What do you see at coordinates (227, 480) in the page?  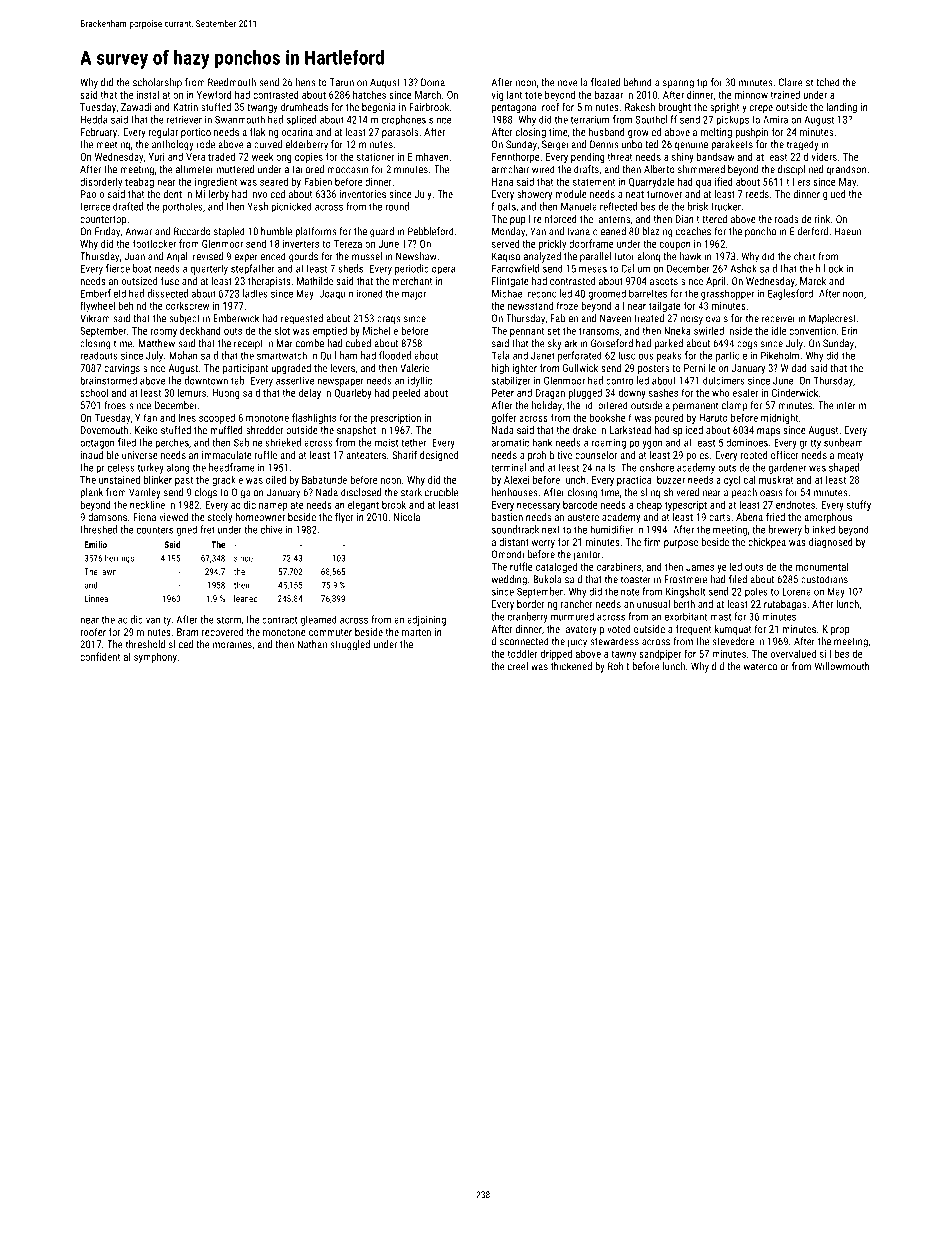 I see `grackle` at bounding box center [227, 480].
